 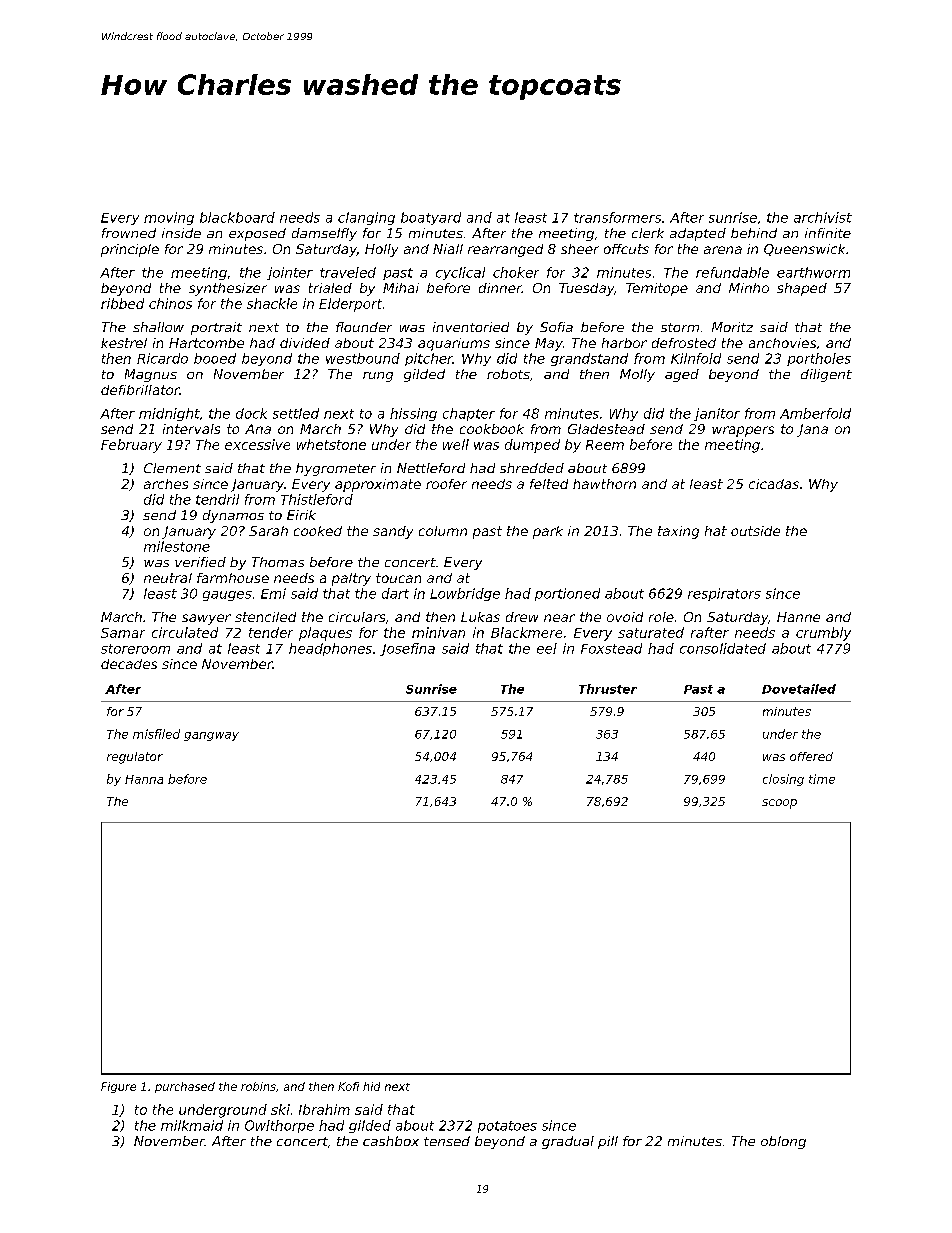 I want to click on gauges, so click(x=227, y=596).
